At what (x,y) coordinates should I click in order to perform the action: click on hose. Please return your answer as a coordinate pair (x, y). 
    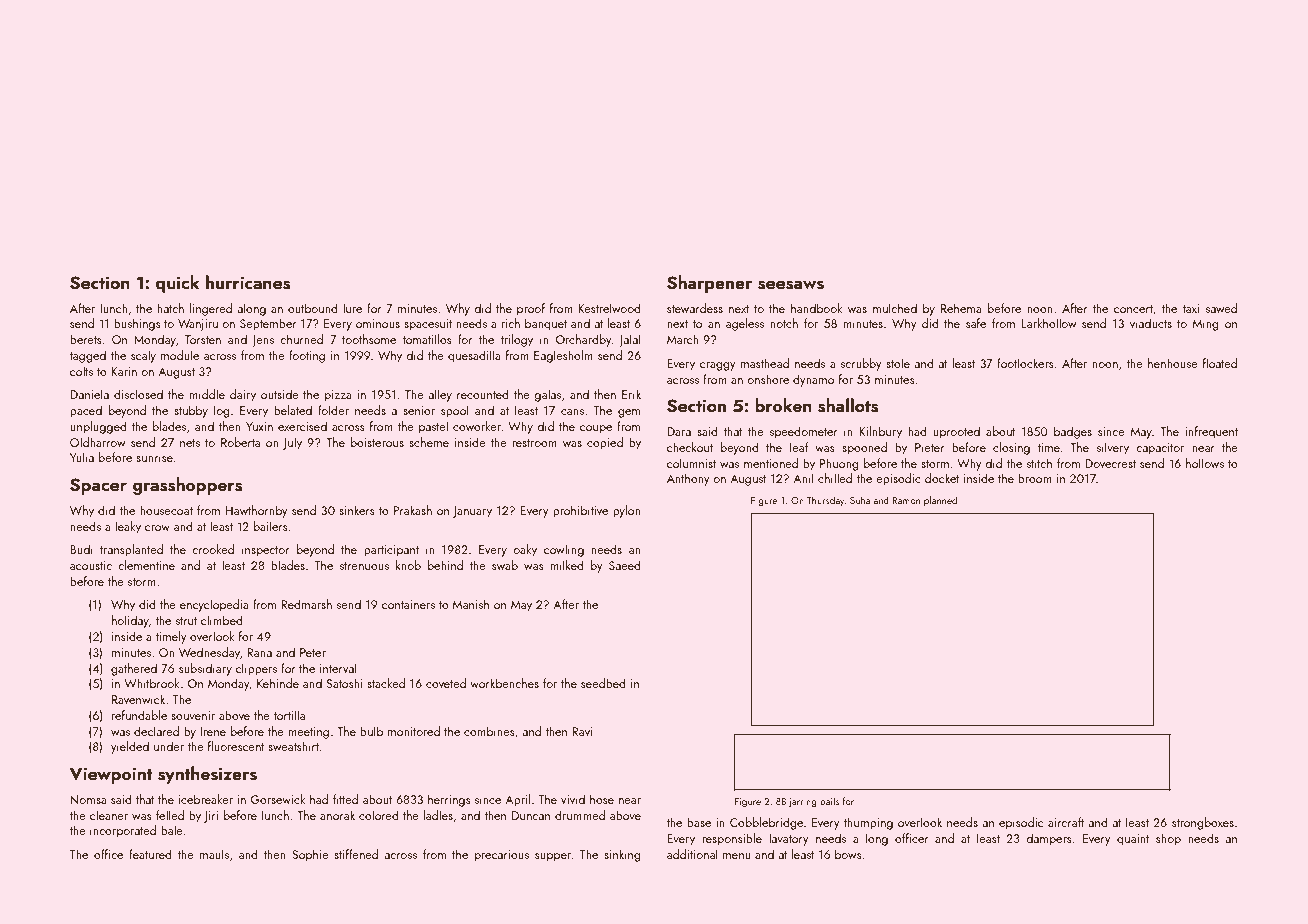
    Looking at the image, I should click on (602, 799).
